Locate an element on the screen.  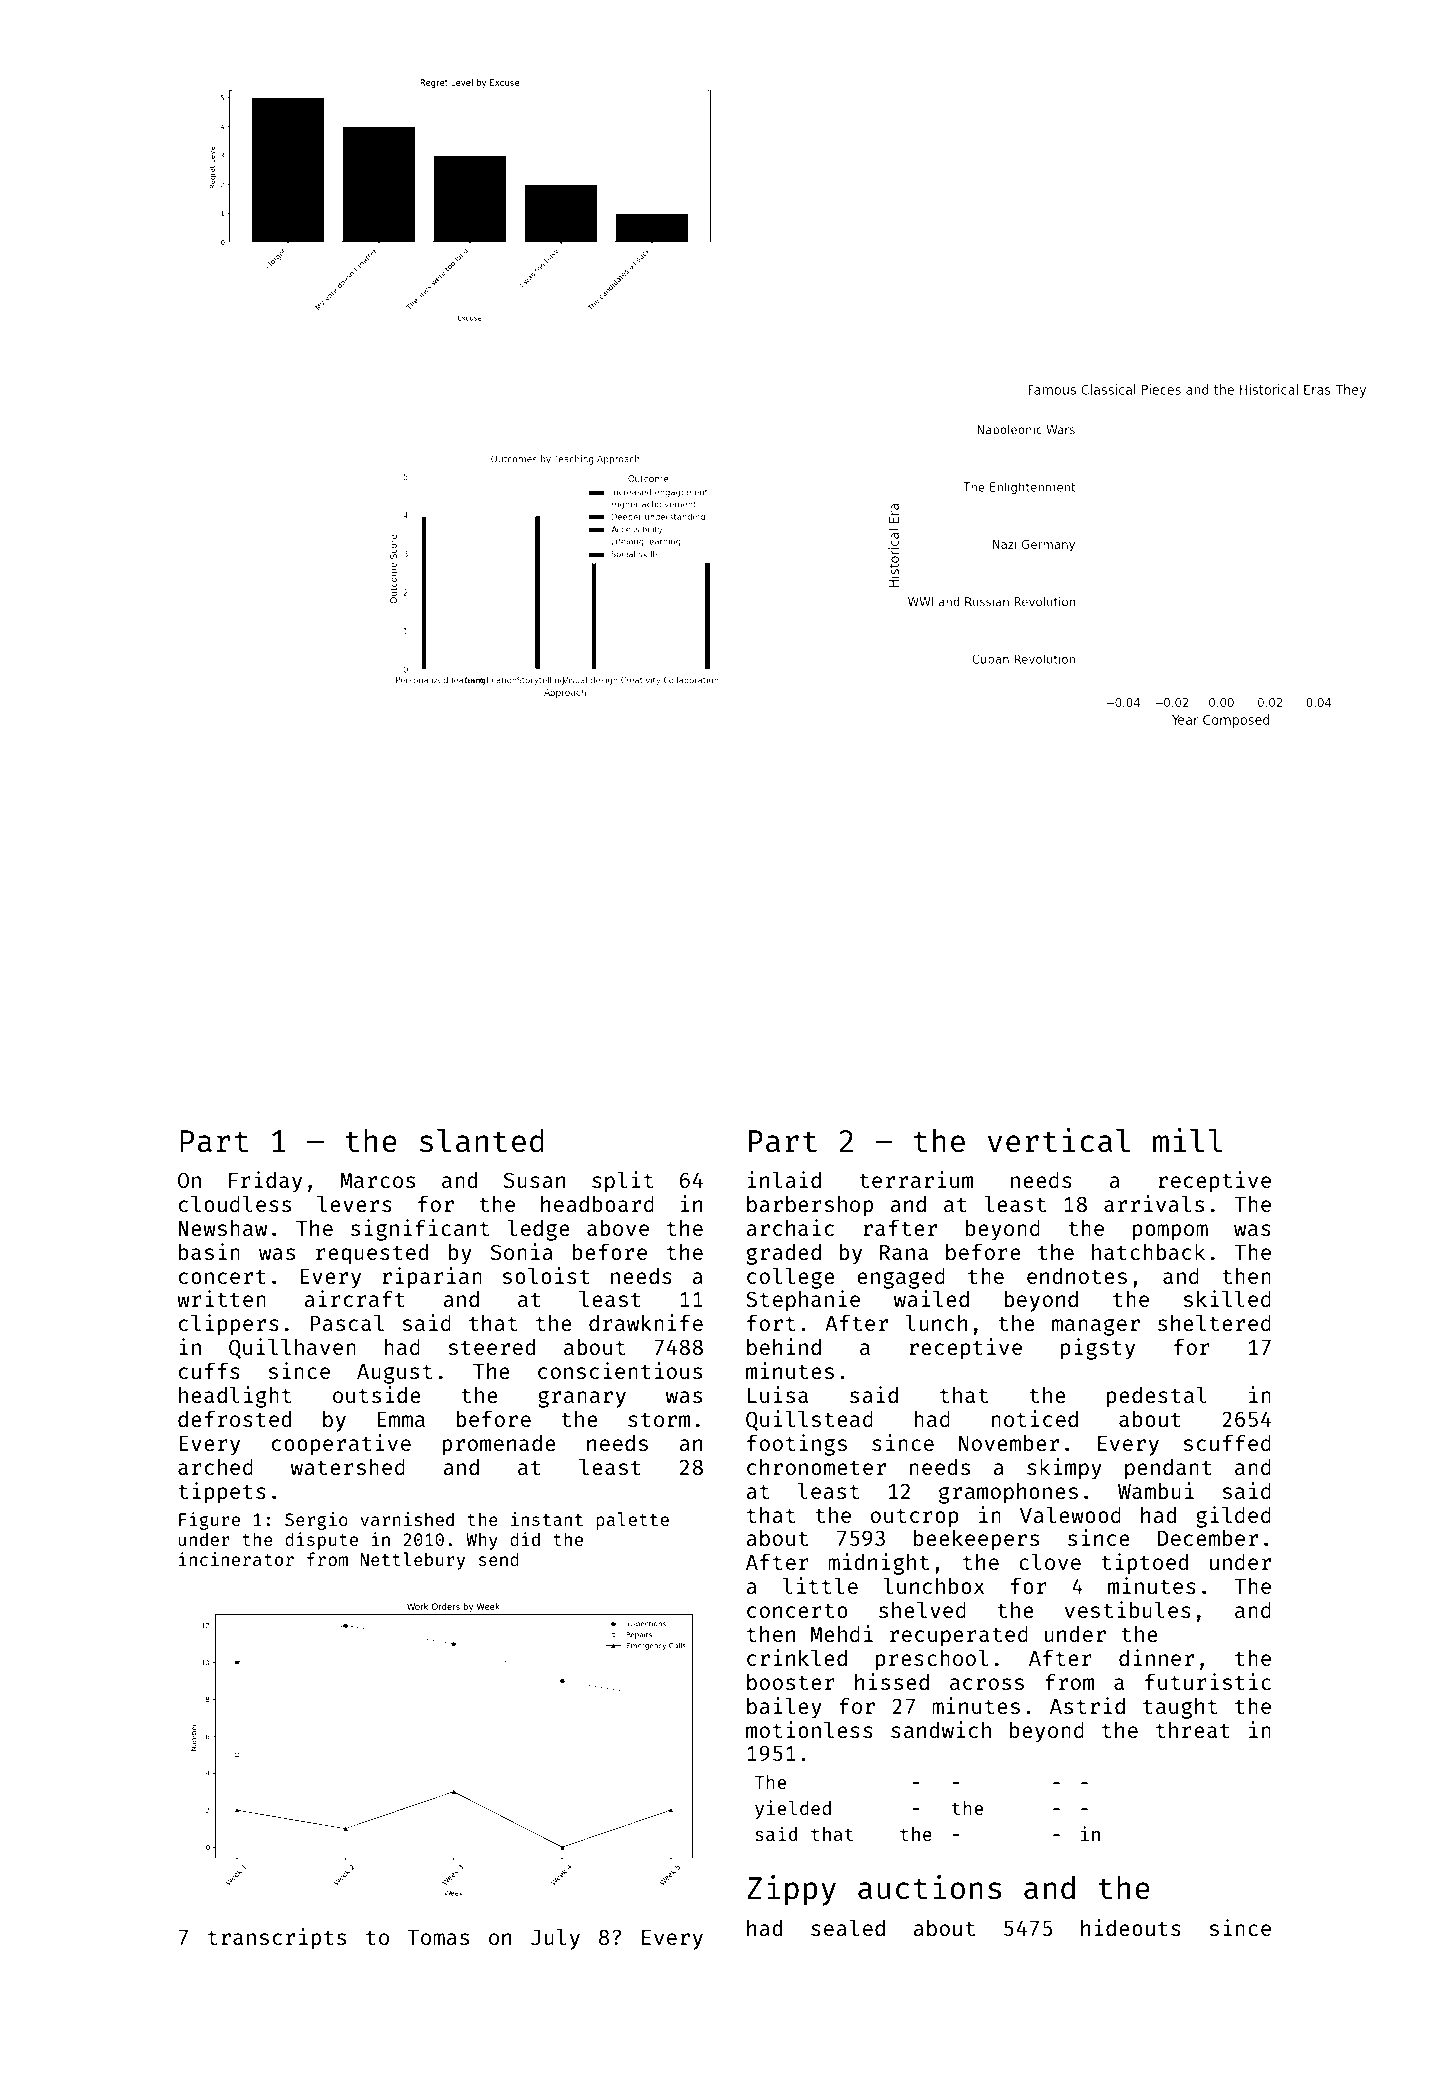
Astrid is located at coordinates (1087, 1705).
